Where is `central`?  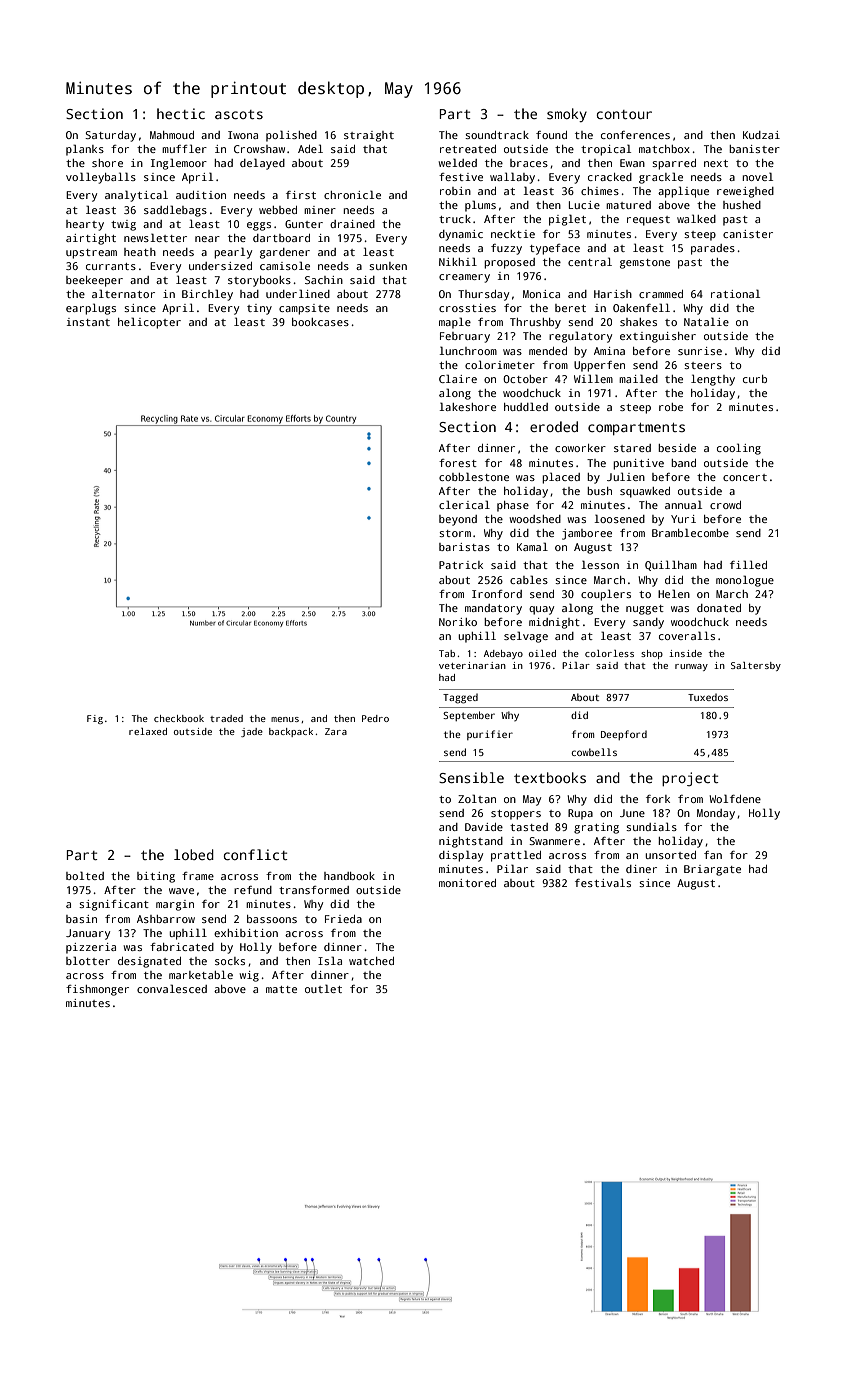
central is located at coordinates (590, 261).
